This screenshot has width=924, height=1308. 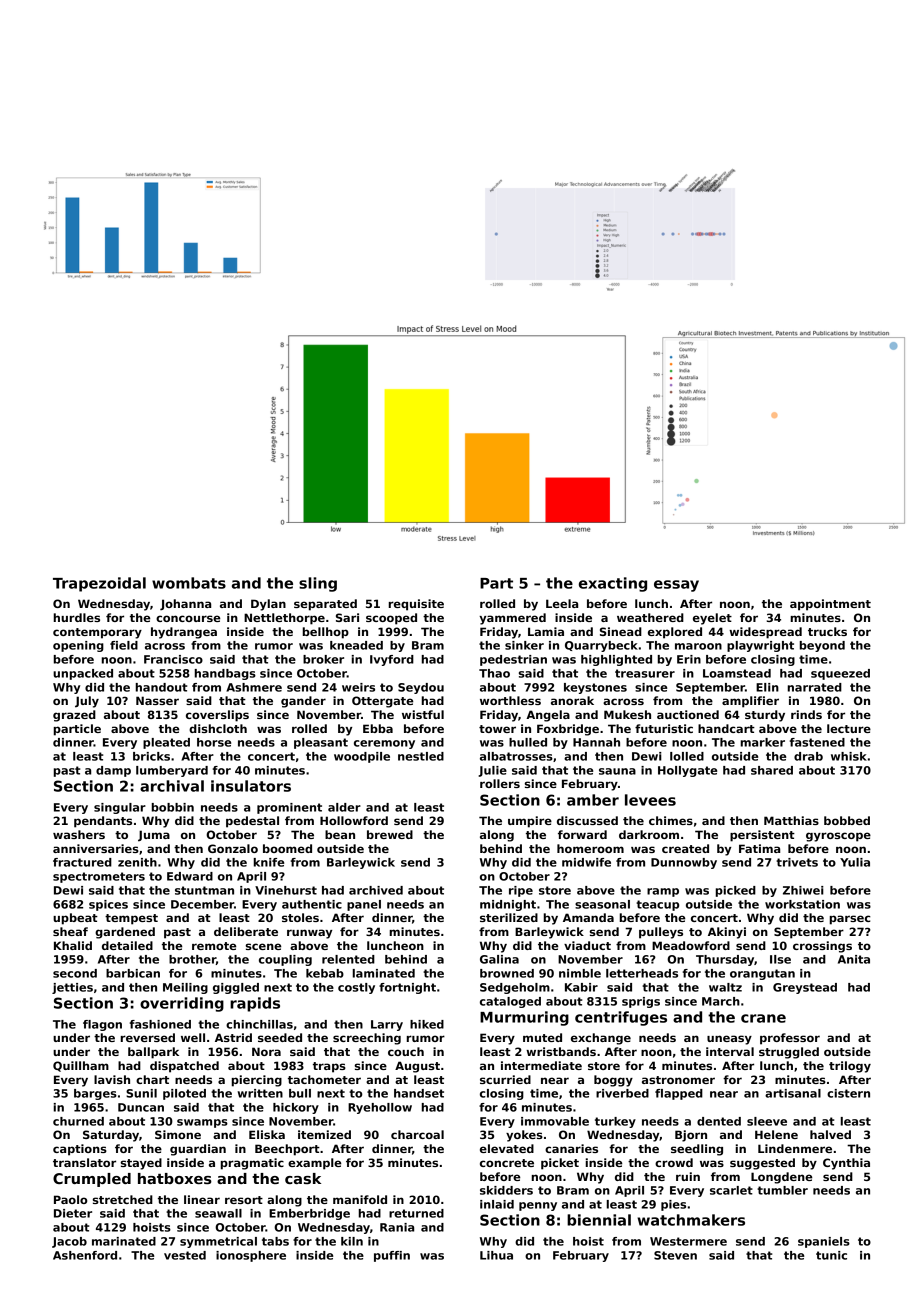 What do you see at coordinates (509, 917) in the screenshot?
I see `sterilized` at bounding box center [509, 917].
